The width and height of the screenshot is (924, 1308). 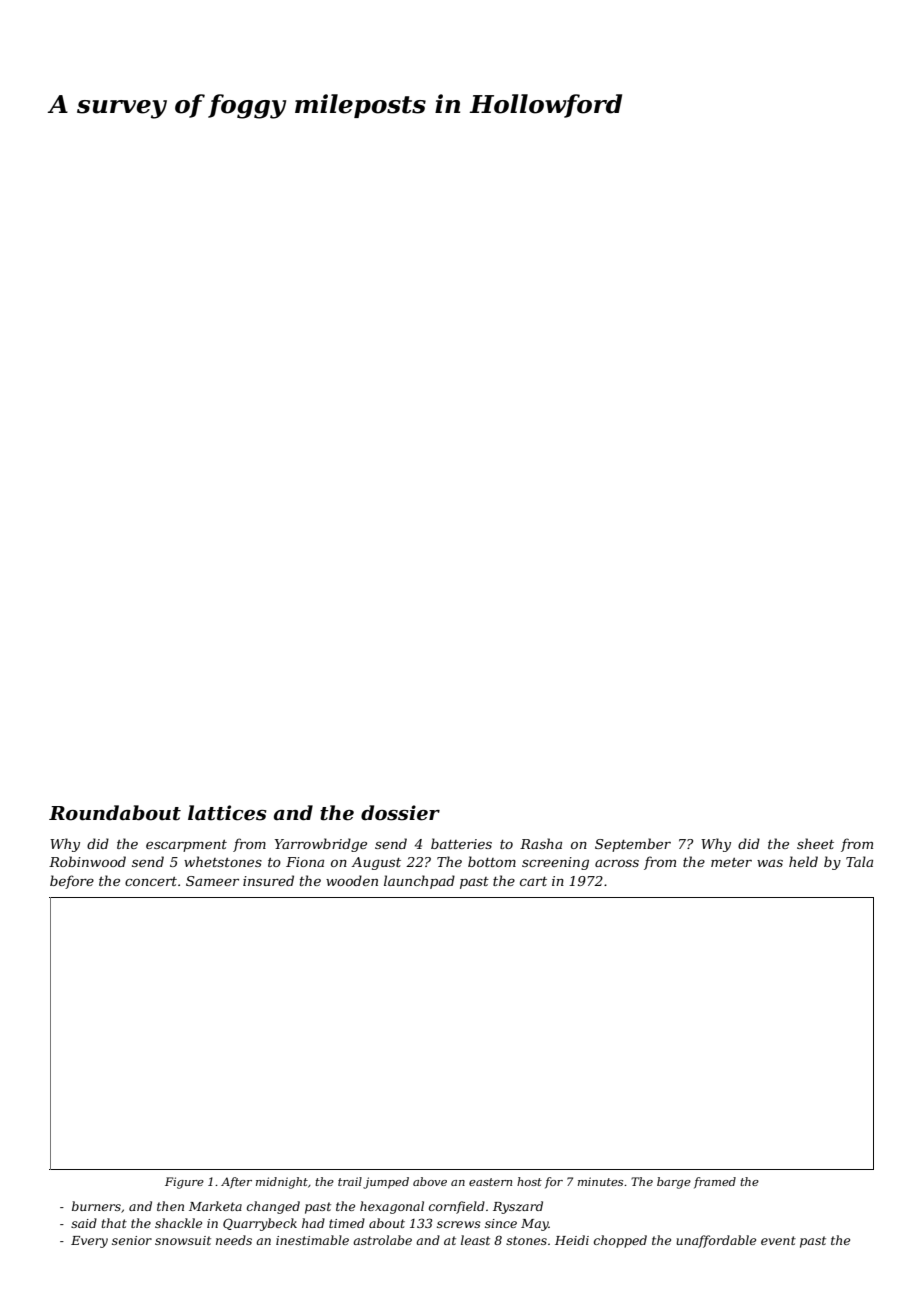 I want to click on sheet, so click(x=815, y=843).
